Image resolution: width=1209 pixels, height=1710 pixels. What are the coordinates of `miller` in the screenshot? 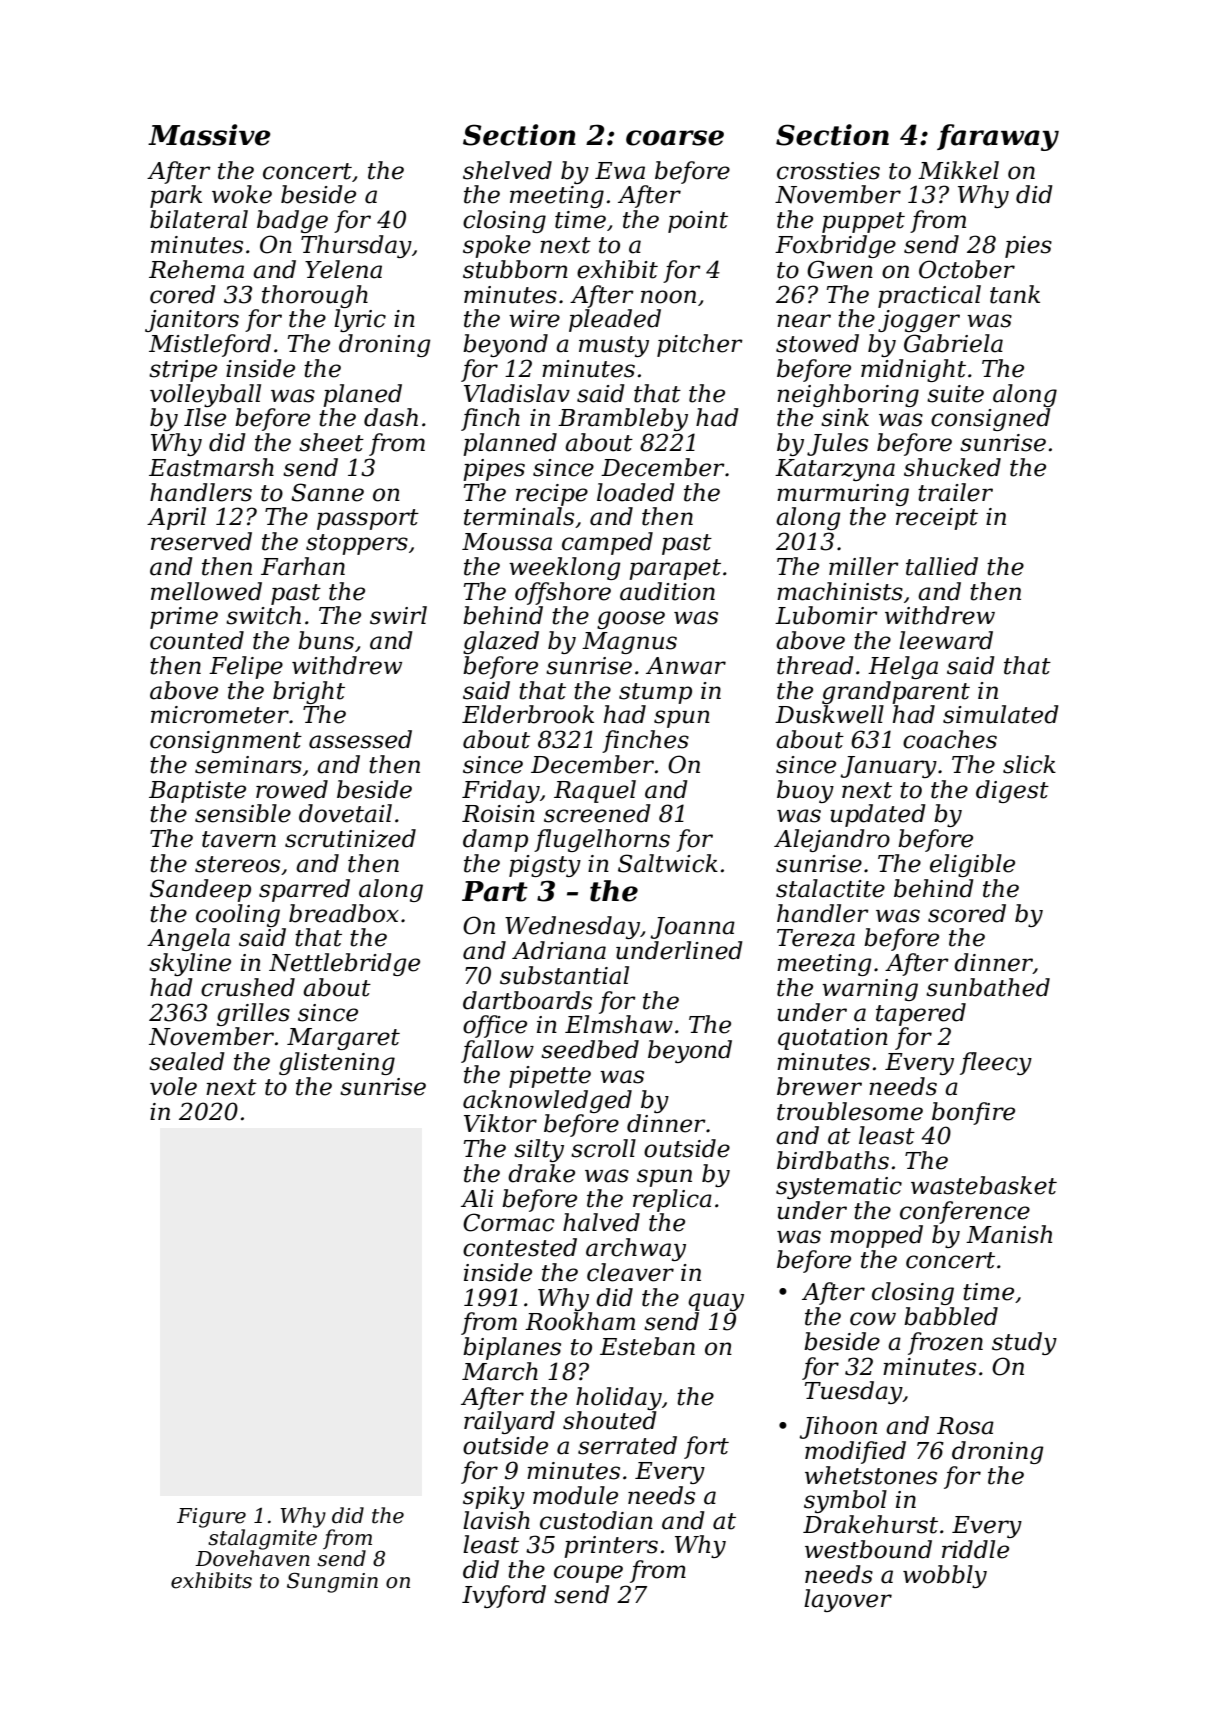 It's located at (864, 566).
